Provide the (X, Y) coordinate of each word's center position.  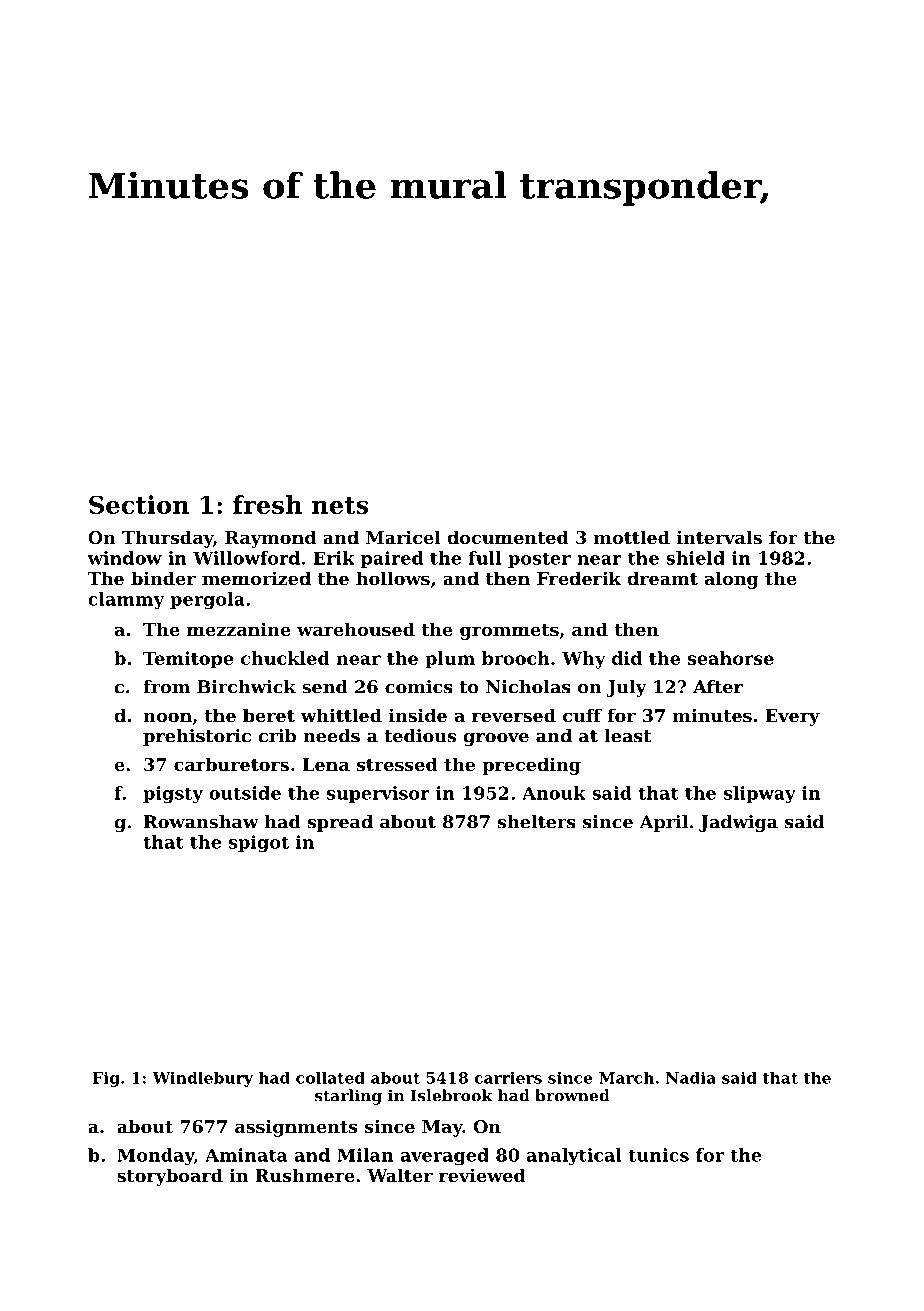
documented (508, 537)
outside (245, 793)
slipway (760, 795)
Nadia (691, 1077)
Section (139, 504)
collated (330, 1077)
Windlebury (202, 1079)
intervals (719, 537)
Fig (106, 1079)
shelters (537, 822)
